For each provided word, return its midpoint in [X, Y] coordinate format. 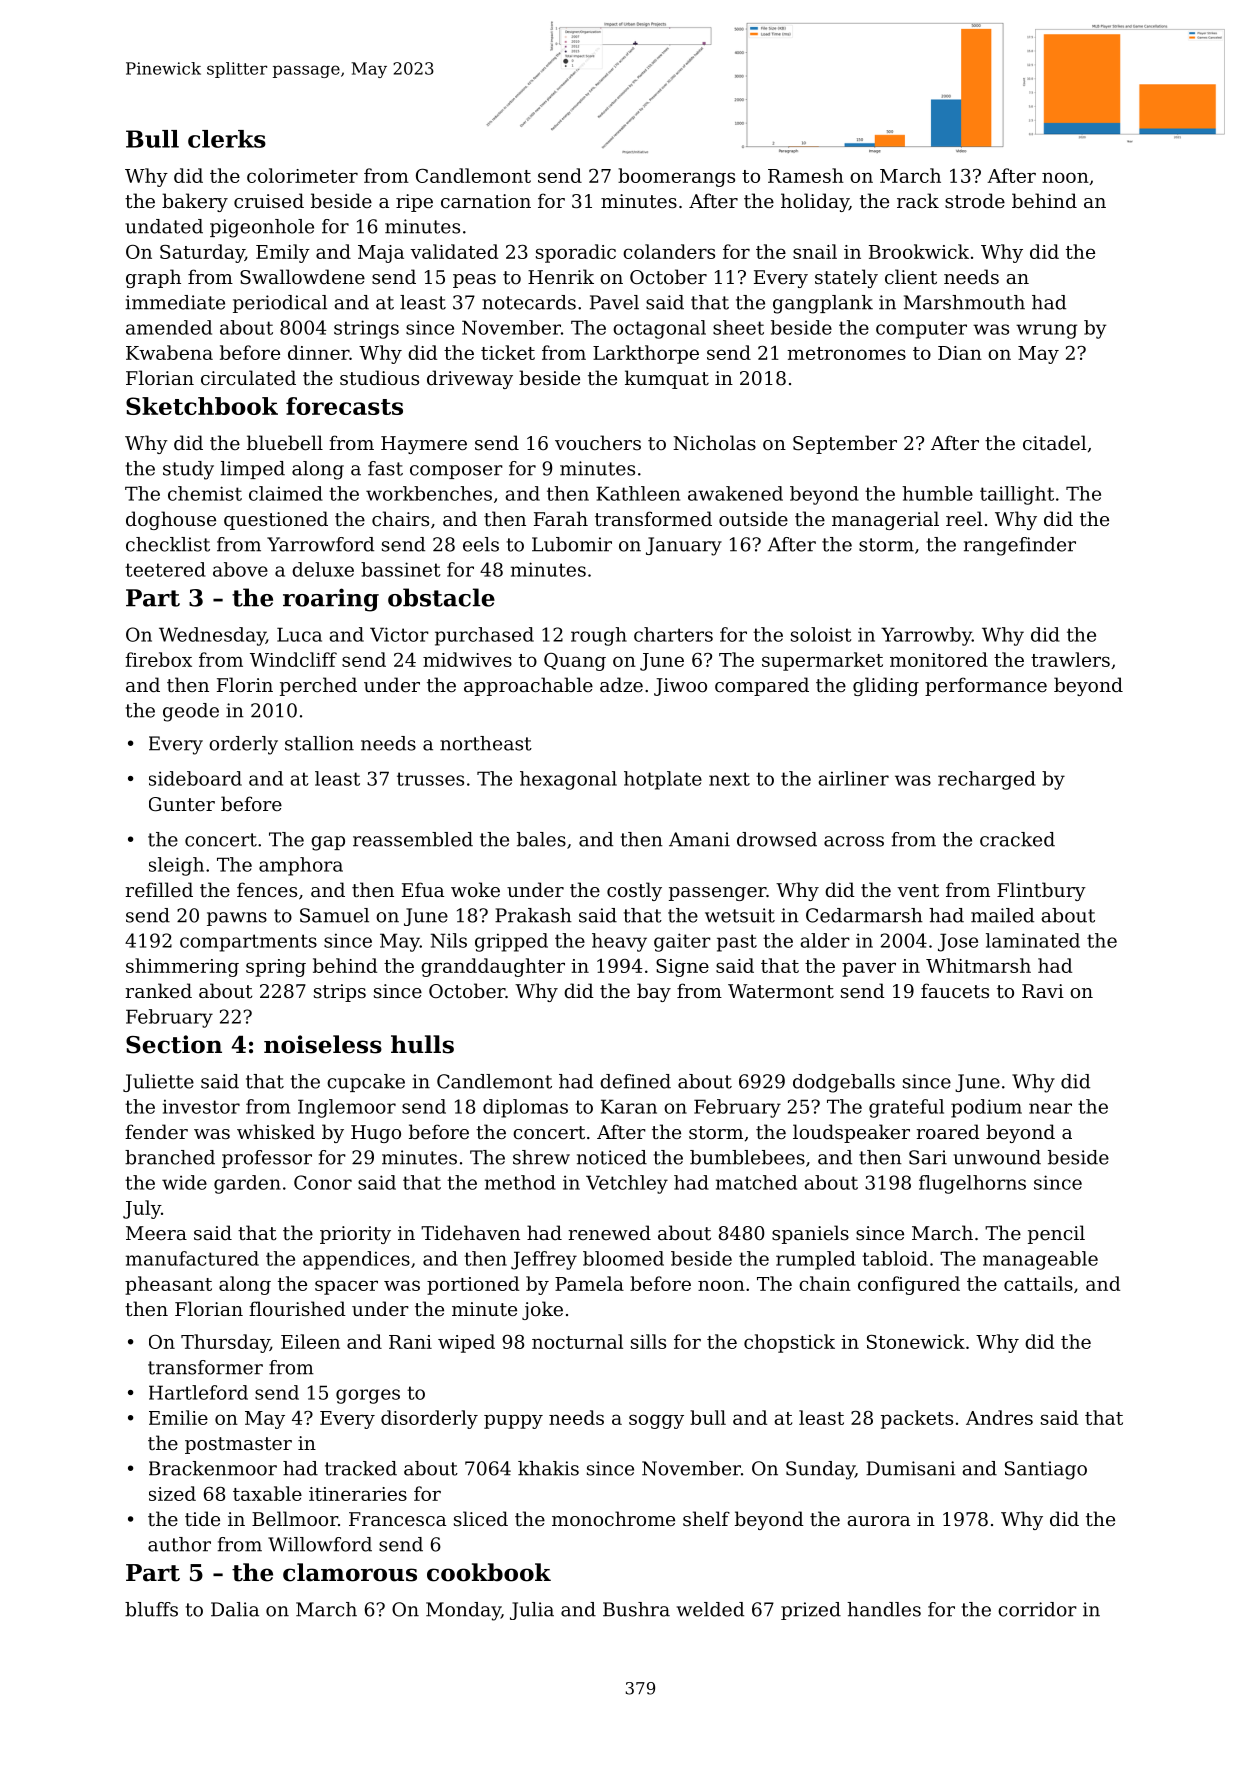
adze [621, 684]
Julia [532, 1611]
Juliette [158, 1083]
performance [986, 686]
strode [975, 200]
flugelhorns [972, 1184]
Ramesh [806, 175]
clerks [227, 139]
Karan [629, 1106]
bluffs [151, 1609]
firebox [158, 659]
